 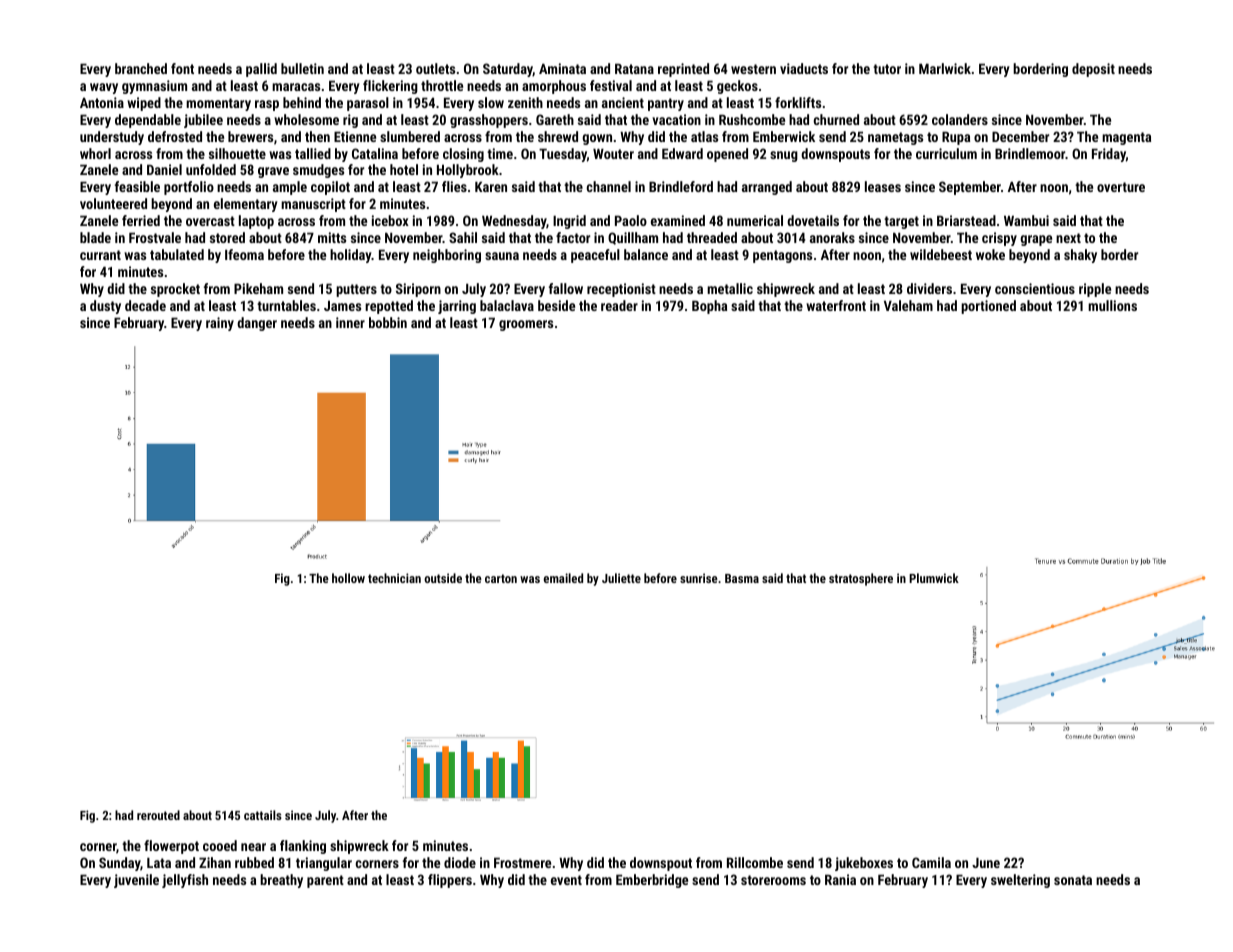 I want to click on sunrise, so click(x=699, y=578).
